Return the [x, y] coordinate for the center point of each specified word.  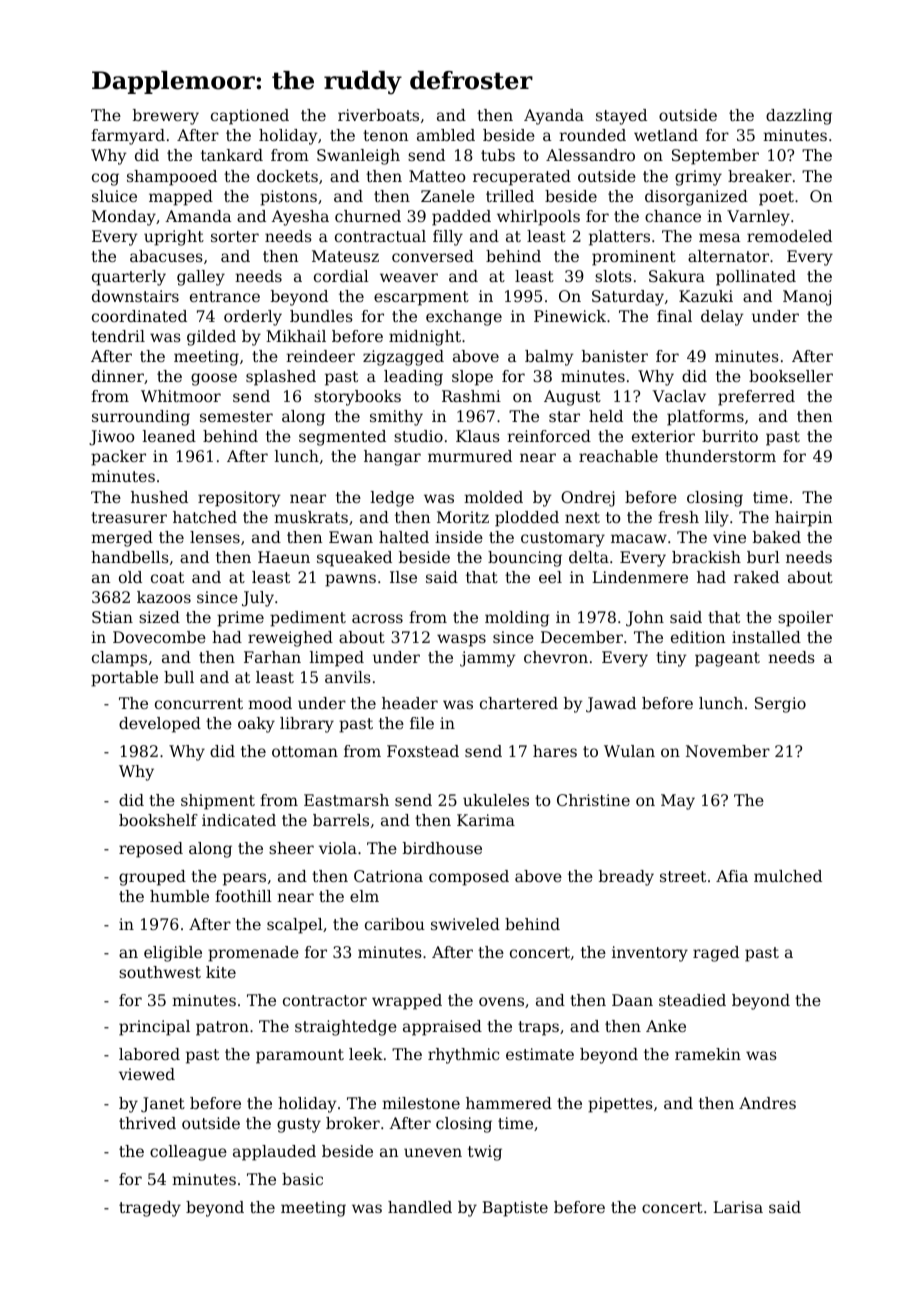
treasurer [129, 517]
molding [517, 619]
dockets [287, 176]
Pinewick [570, 316]
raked [756, 577]
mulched [788, 876]
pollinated [756, 278]
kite [221, 972]
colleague [188, 1153]
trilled [510, 196]
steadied [692, 1000]
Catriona [388, 876]
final [674, 316]
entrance [225, 296]
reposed [151, 850]
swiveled [465, 924]
